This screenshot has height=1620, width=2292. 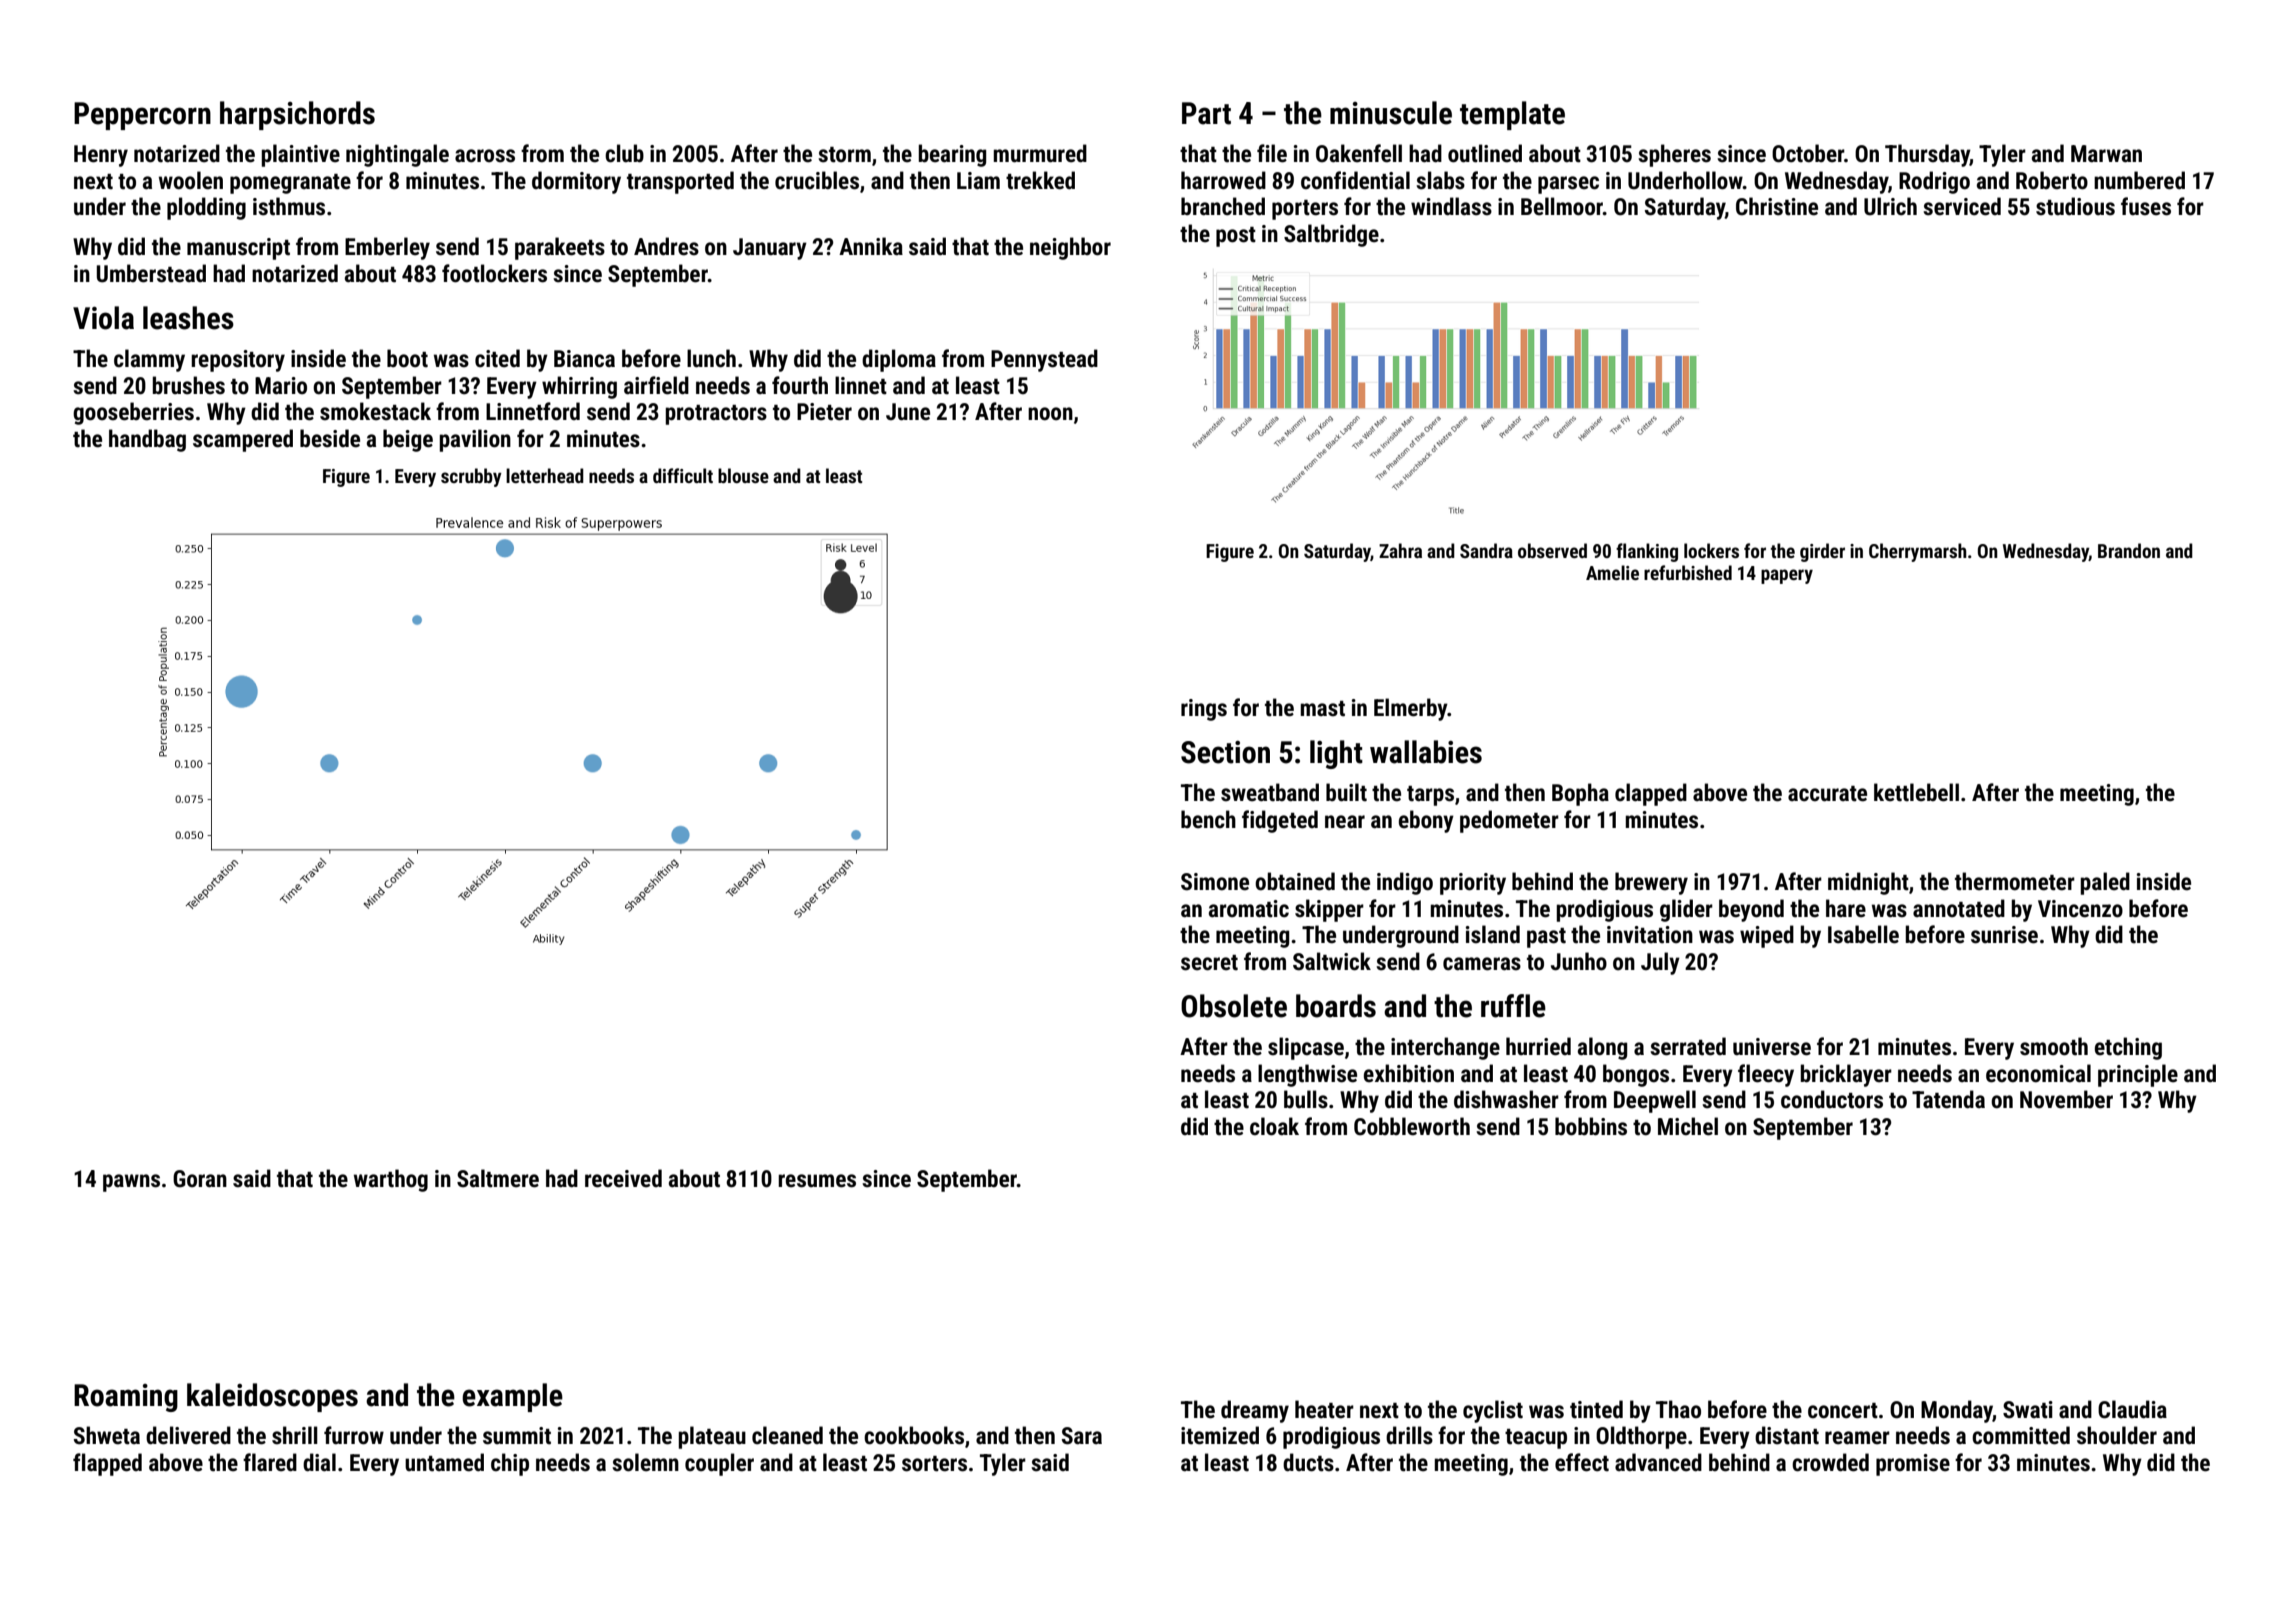 I want to click on dial, so click(x=319, y=1462).
